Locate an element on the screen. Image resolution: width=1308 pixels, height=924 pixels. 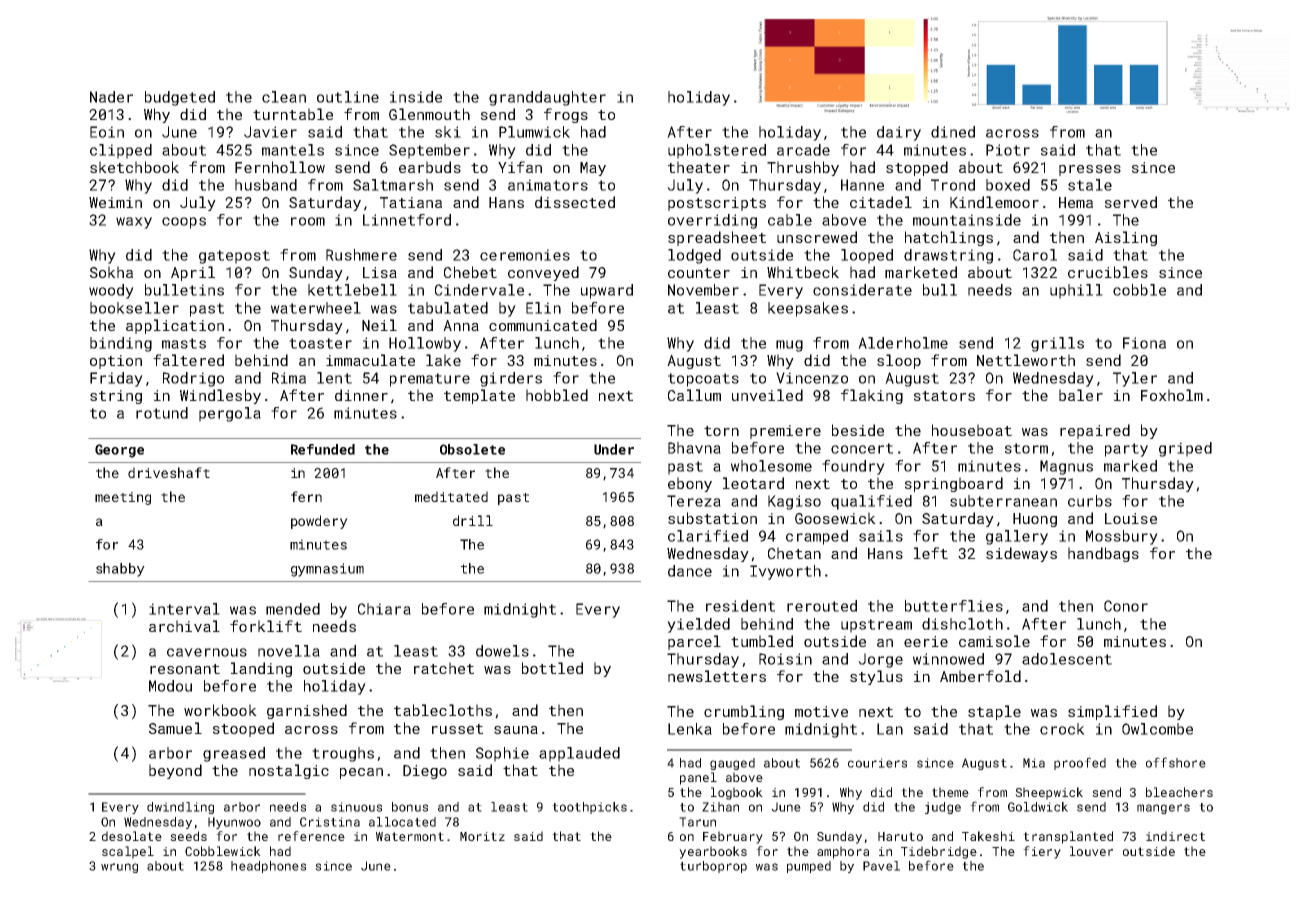
nostalgic is located at coordinates (289, 771).
